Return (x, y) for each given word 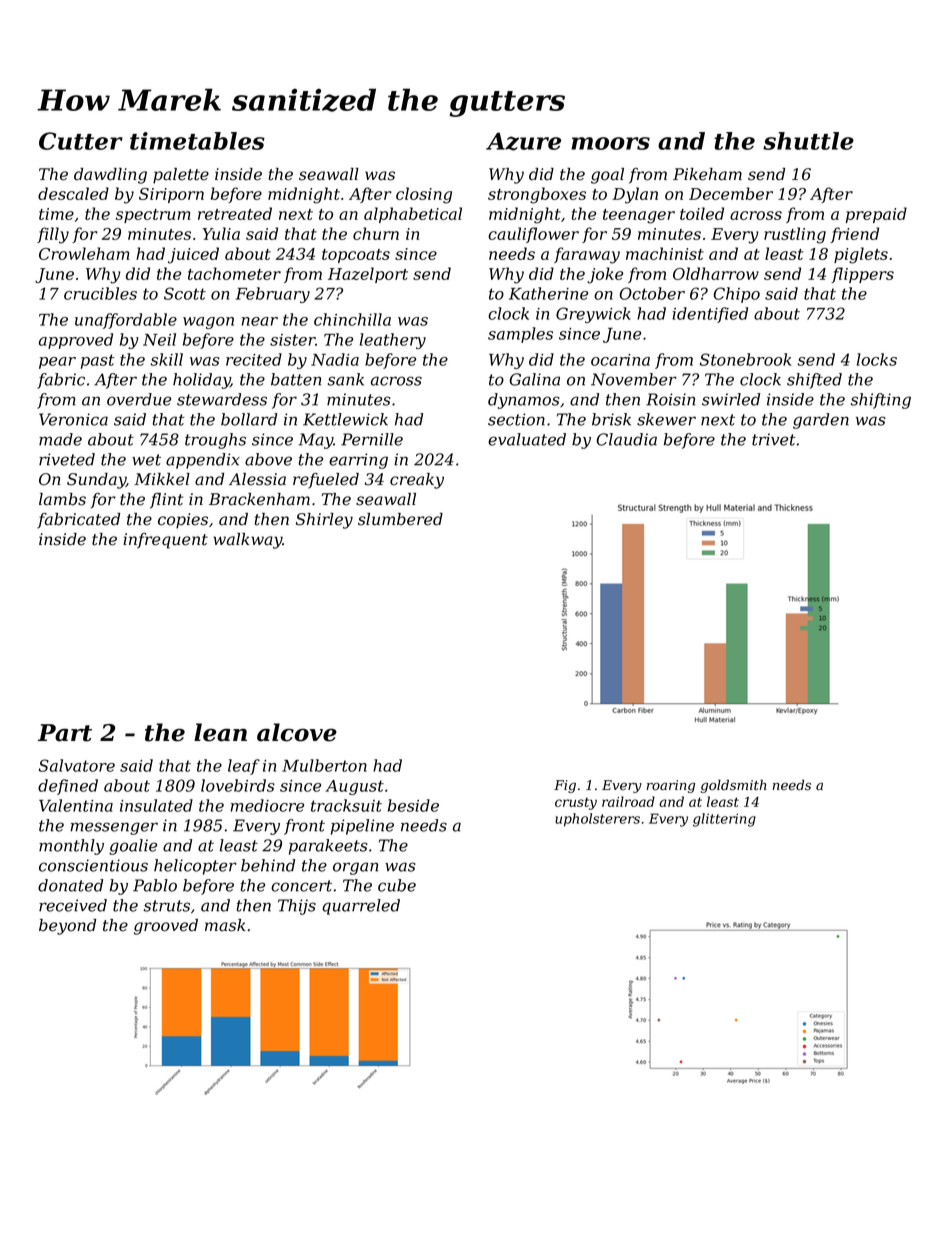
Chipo (737, 295)
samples (520, 335)
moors (610, 143)
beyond (67, 927)
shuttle (808, 141)
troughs (215, 441)
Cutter (81, 141)
